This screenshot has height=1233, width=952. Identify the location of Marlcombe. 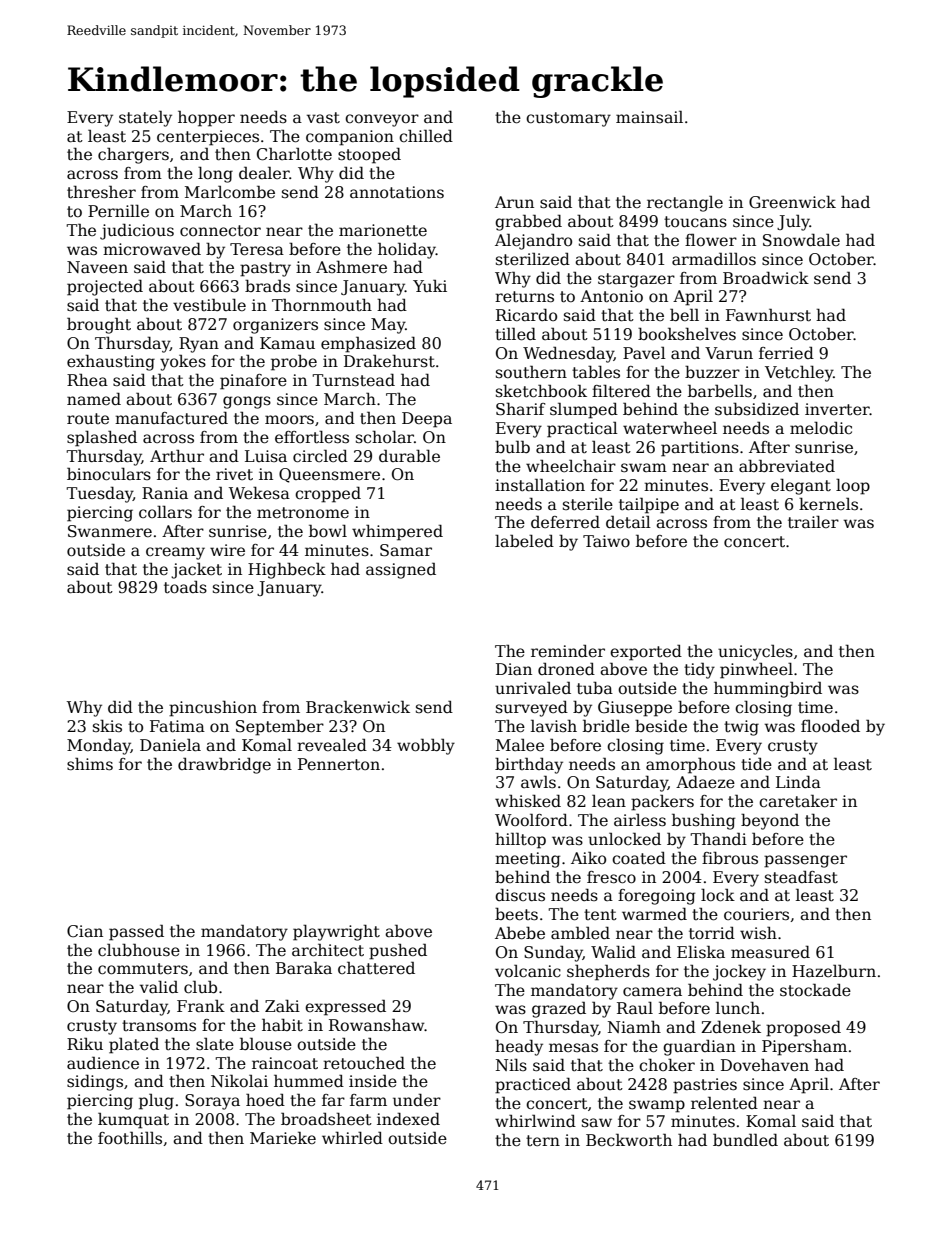
(230, 192).
